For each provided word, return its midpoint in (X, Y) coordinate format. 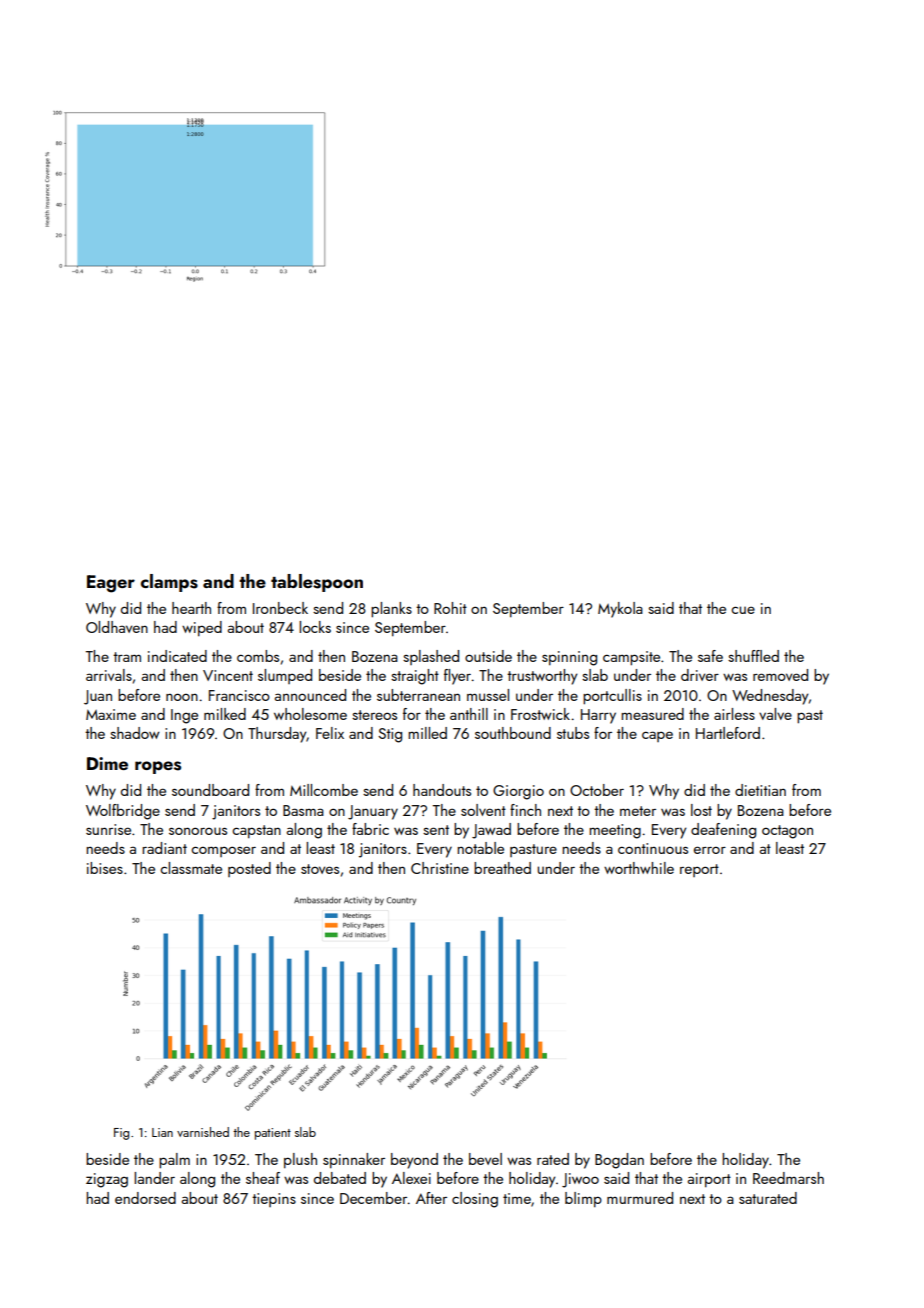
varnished (203, 1132)
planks (391, 610)
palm (174, 1161)
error (710, 850)
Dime (107, 763)
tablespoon (317, 583)
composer (223, 851)
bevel (485, 1159)
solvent (483, 810)
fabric (370, 829)
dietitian (760, 790)
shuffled (753, 656)
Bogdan (619, 1161)
